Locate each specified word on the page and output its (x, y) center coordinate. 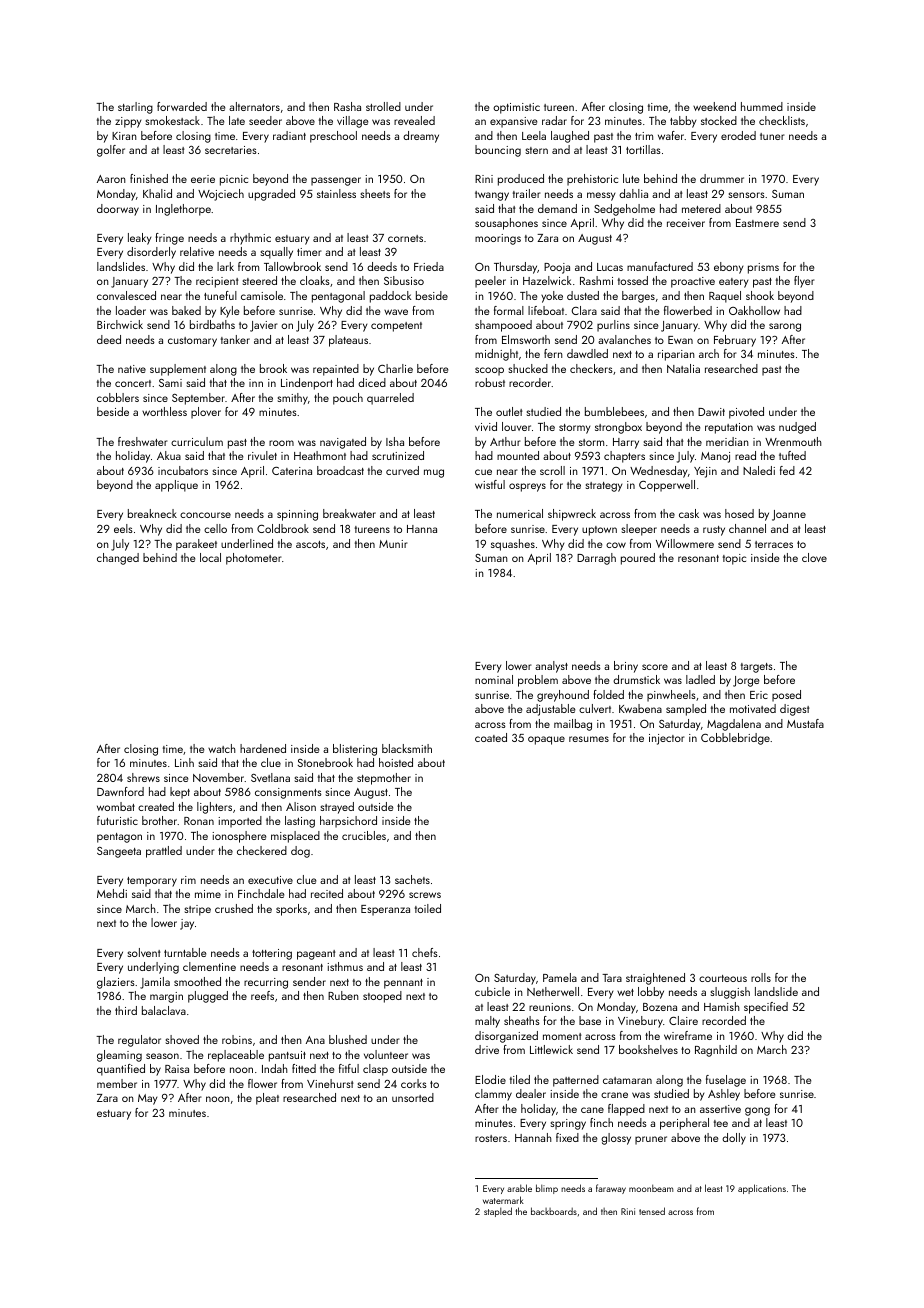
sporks (291, 910)
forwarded (182, 106)
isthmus (345, 966)
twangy (492, 196)
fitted (304, 1068)
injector (667, 739)
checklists (782, 120)
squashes (513, 545)
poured (638, 559)
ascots (310, 544)
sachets (412, 879)
